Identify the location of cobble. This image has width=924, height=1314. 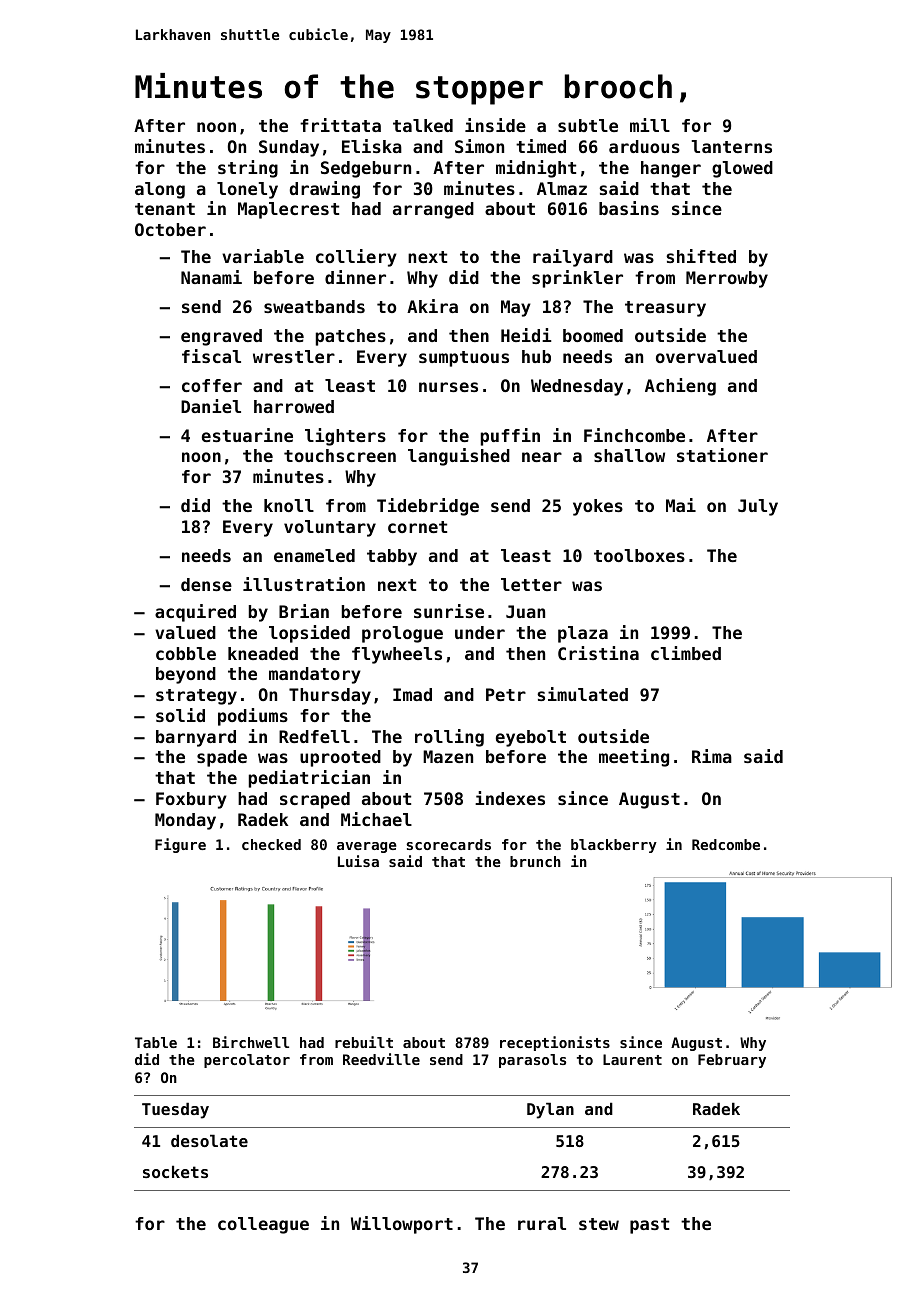
(186, 653).
